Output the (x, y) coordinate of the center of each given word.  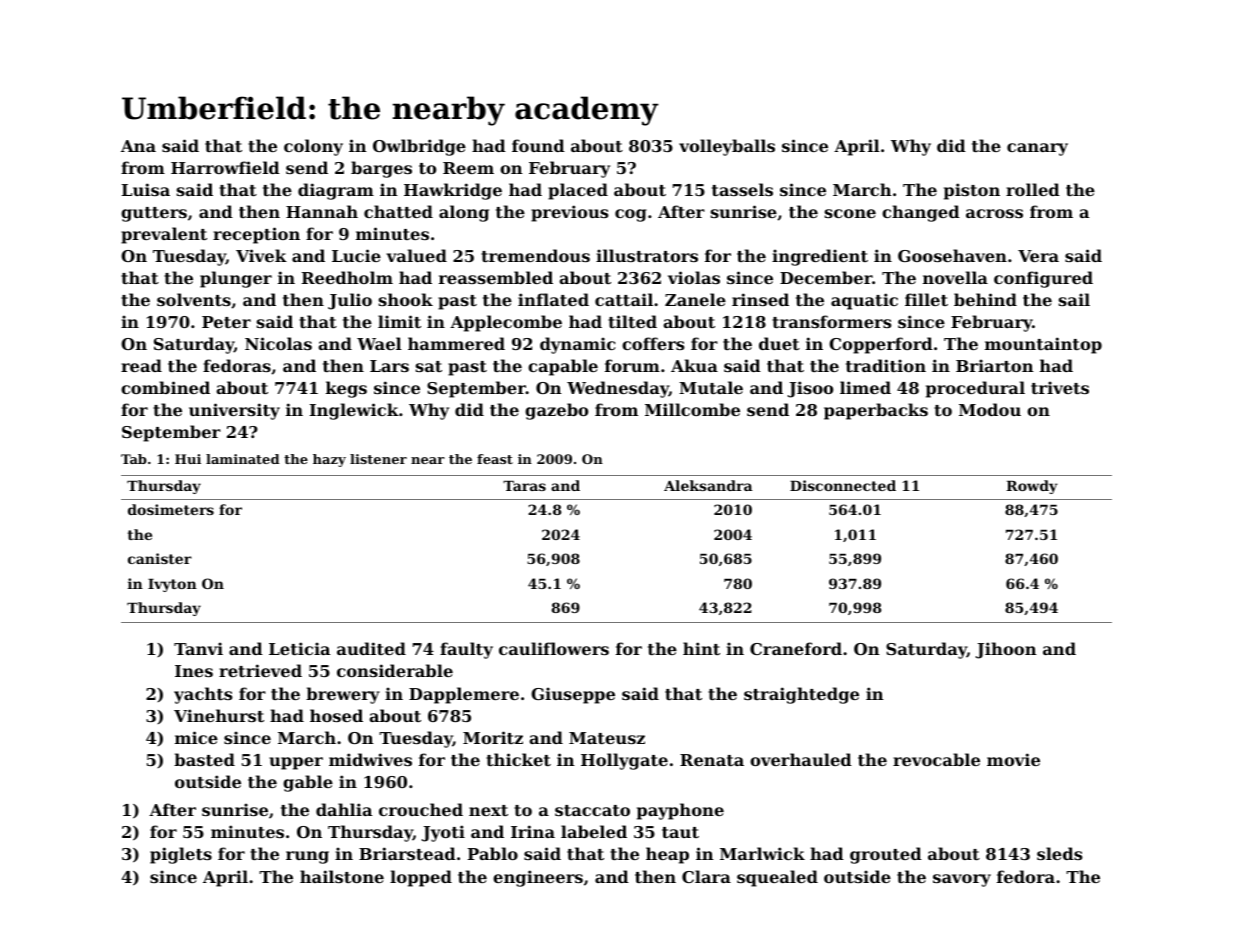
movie (1013, 759)
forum (632, 365)
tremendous (535, 255)
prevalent (164, 235)
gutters (154, 214)
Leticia (299, 648)
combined (165, 387)
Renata (712, 760)
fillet (926, 299)
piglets (181, 855)
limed (865, 387)
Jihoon (1006, 650)
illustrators (647, 255)
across (994, 213)
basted (204, 759)
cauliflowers (554, 648)
